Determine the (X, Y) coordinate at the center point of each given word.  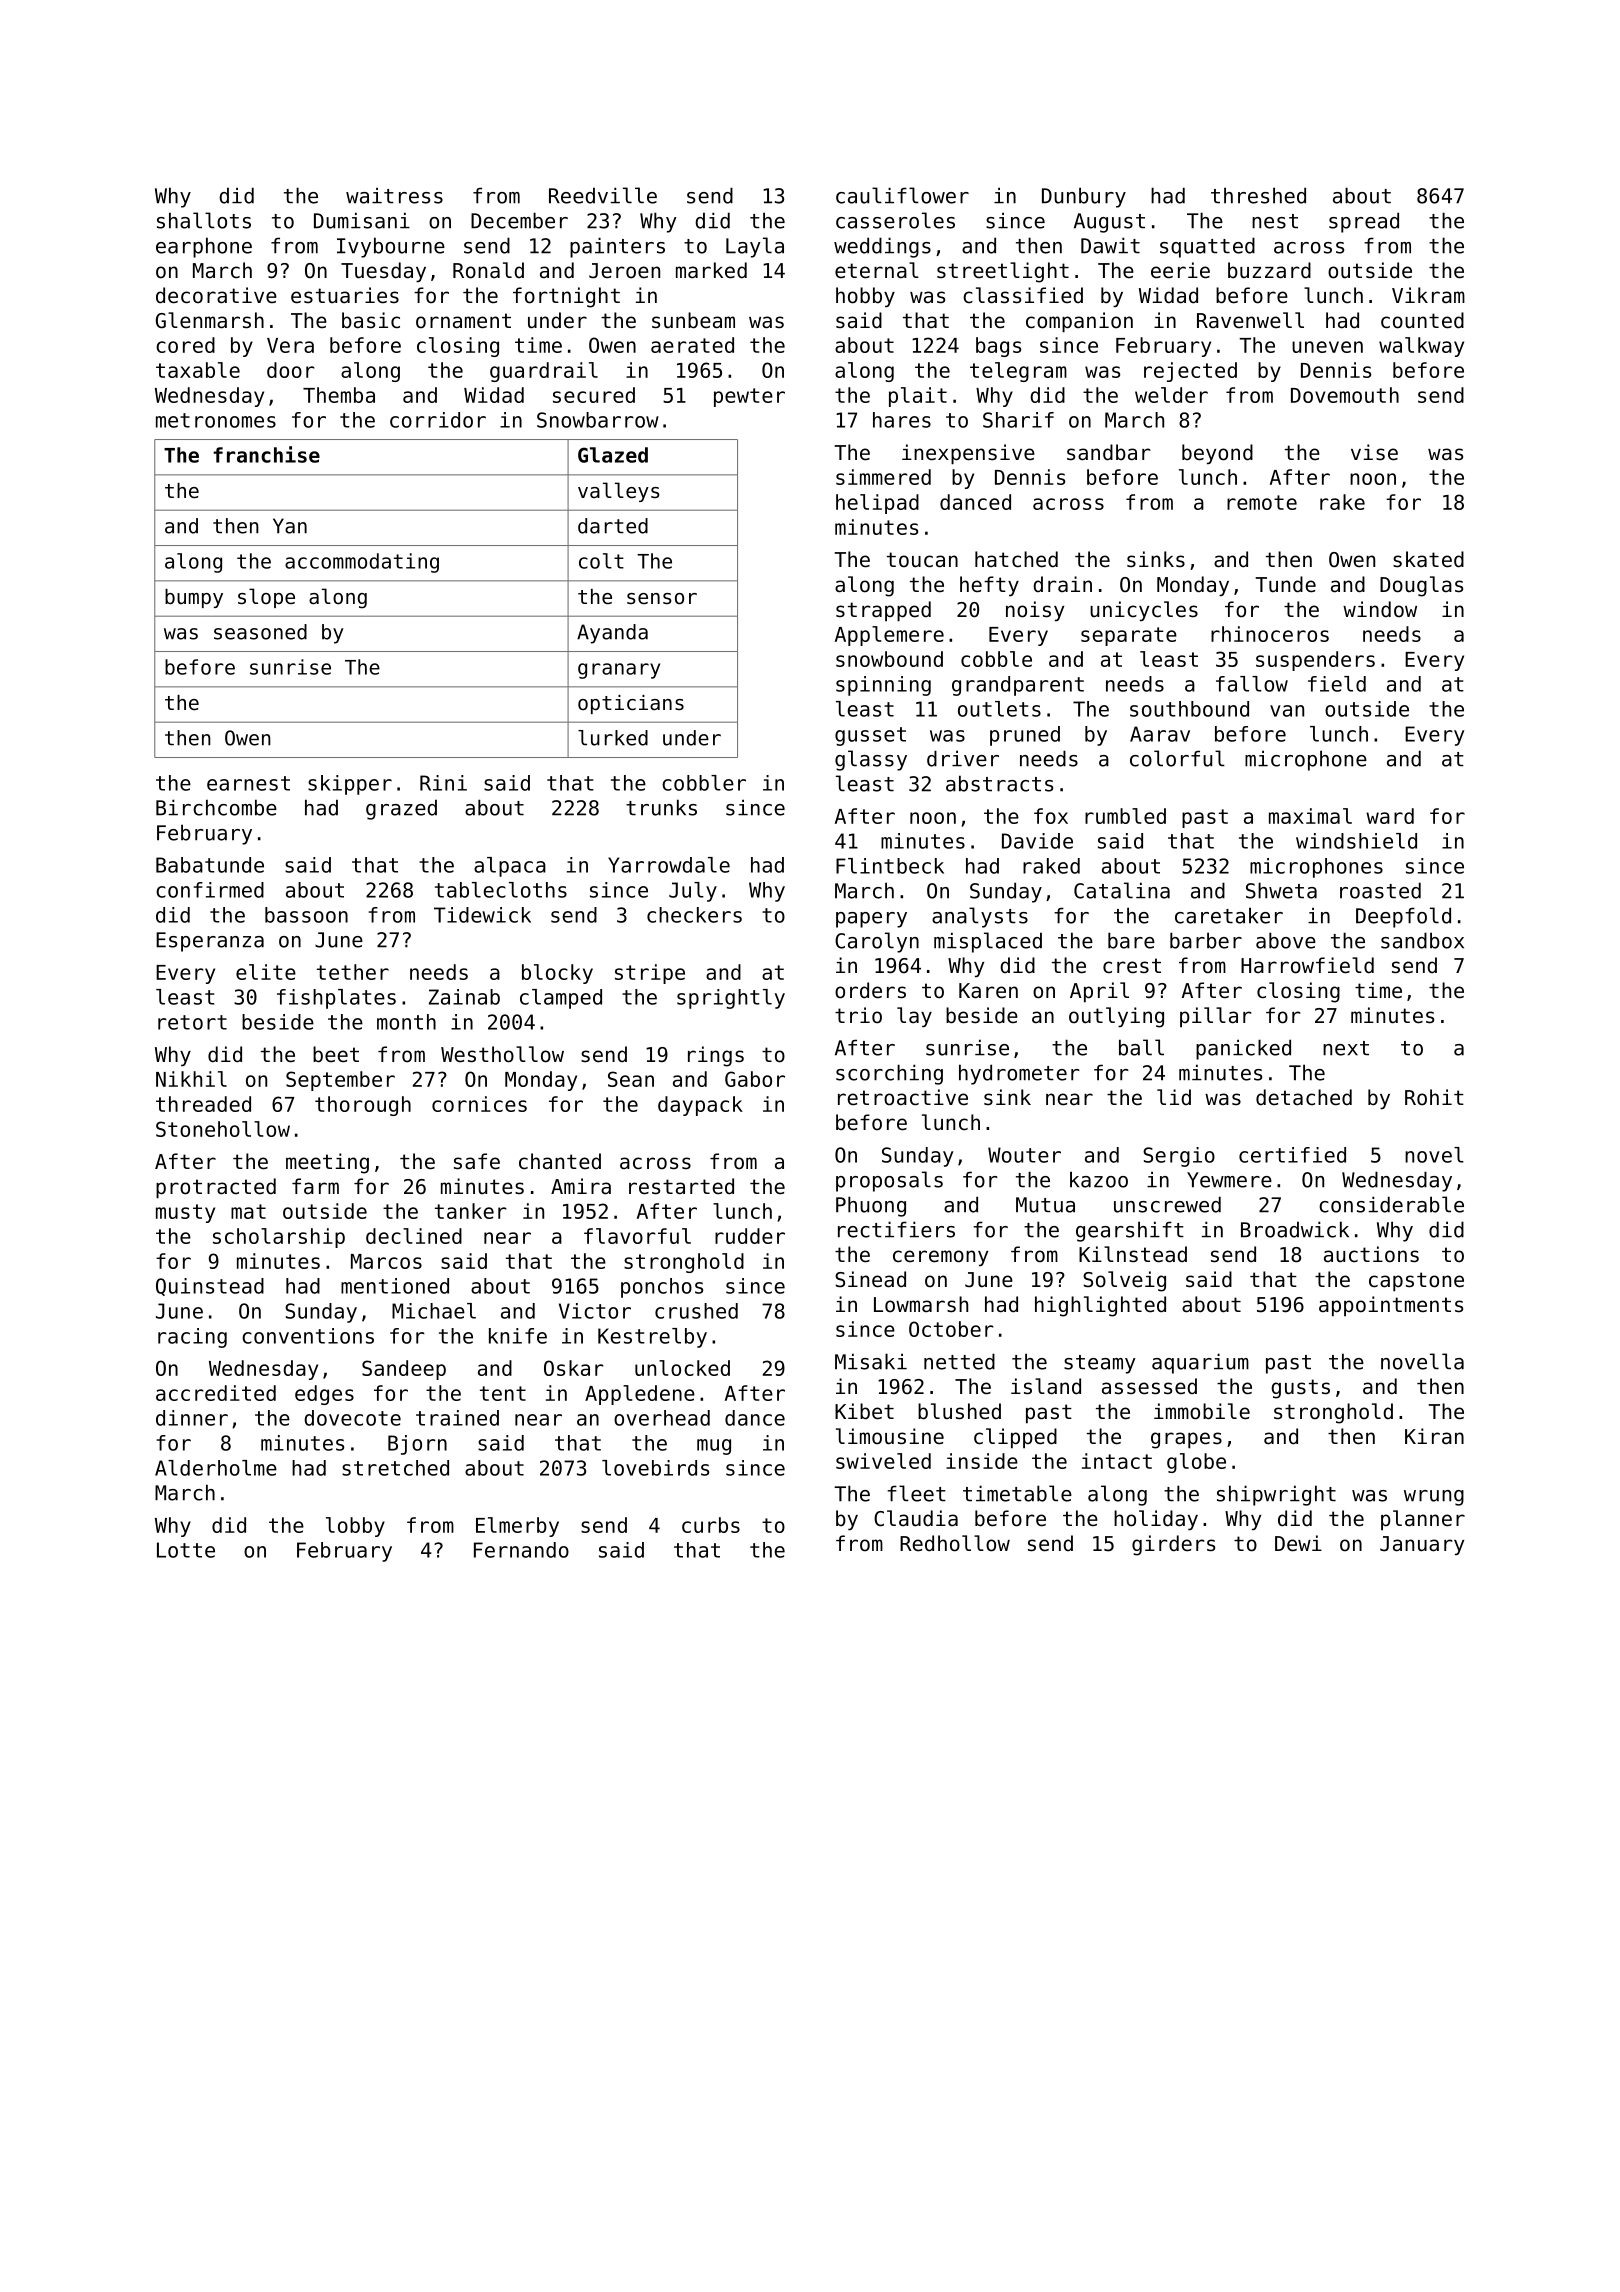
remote (1262, 502)
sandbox (1422, 940)
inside (982, 1461)
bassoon (306, 915)
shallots (204, 220)
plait (918, 397)
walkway (1421, 347)
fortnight (566, 297)
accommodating (362, 563)
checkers (694, 915)
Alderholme (216, 1468)
